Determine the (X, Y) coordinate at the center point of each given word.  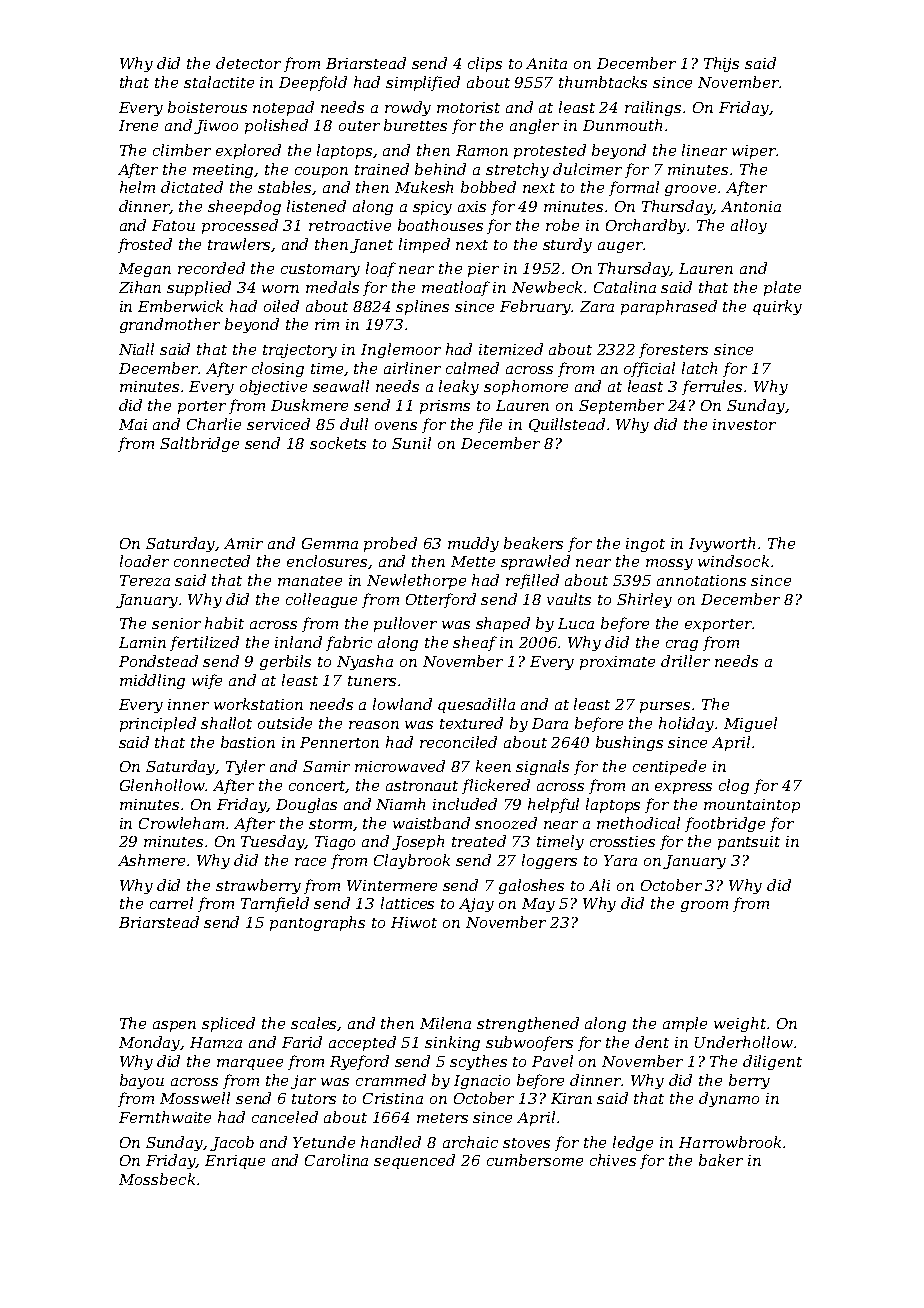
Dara (550, 723)
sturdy (567, 245)
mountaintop (752, 806)
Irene (138, 125)
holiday (687, 724)
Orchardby (647, 226)
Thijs (721, 64)
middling (152, 681)
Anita (546, 63)
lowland (402, 704)
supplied (199, 288)
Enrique (235, 1162)
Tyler (245, 767)
